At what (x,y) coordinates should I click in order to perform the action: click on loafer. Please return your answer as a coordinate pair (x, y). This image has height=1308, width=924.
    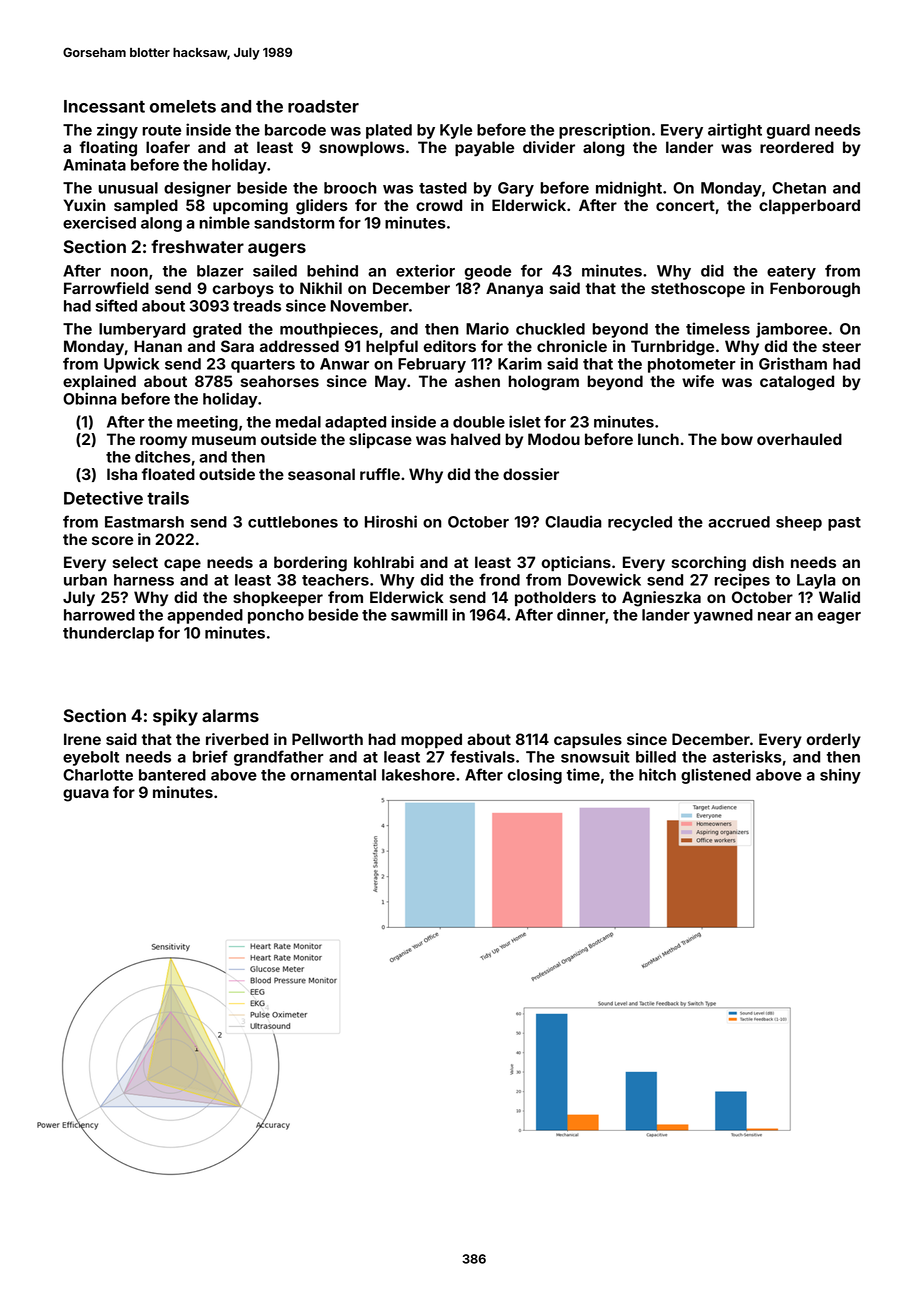
    Looking at the image, I should click on (168, 147).
